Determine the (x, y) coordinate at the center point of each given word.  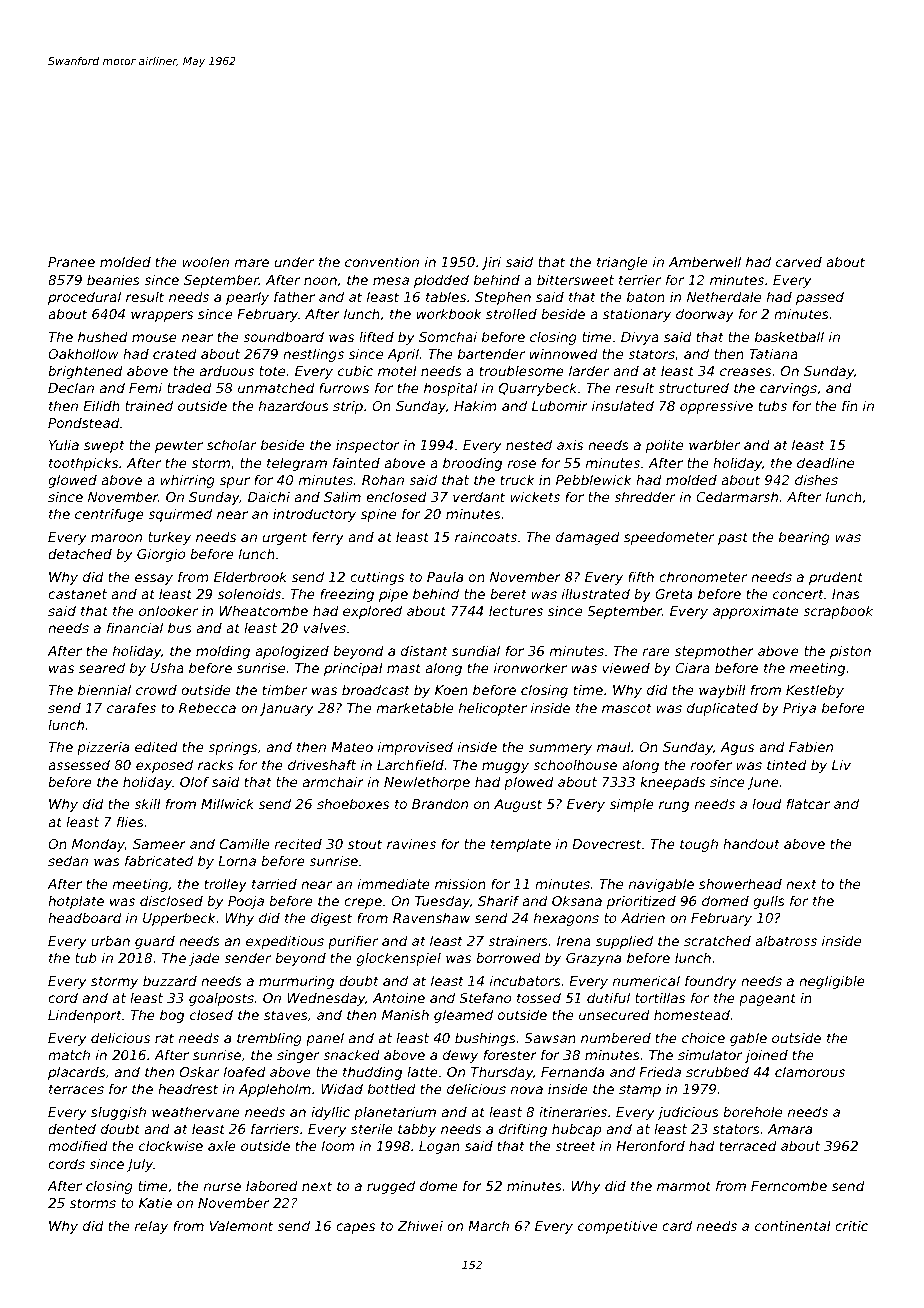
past (733, 538)
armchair (333, 781)
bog (172, 1016)
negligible (832, 982)
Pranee (71, 262)
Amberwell (705, 261)
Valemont (241, 1225)
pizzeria (103, 748)
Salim (342, 496)
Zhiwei (420, 1225)
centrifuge (109, 515)
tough (699, 845)
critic (851, 1226)
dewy (460, 1056)
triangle (622, 263)
